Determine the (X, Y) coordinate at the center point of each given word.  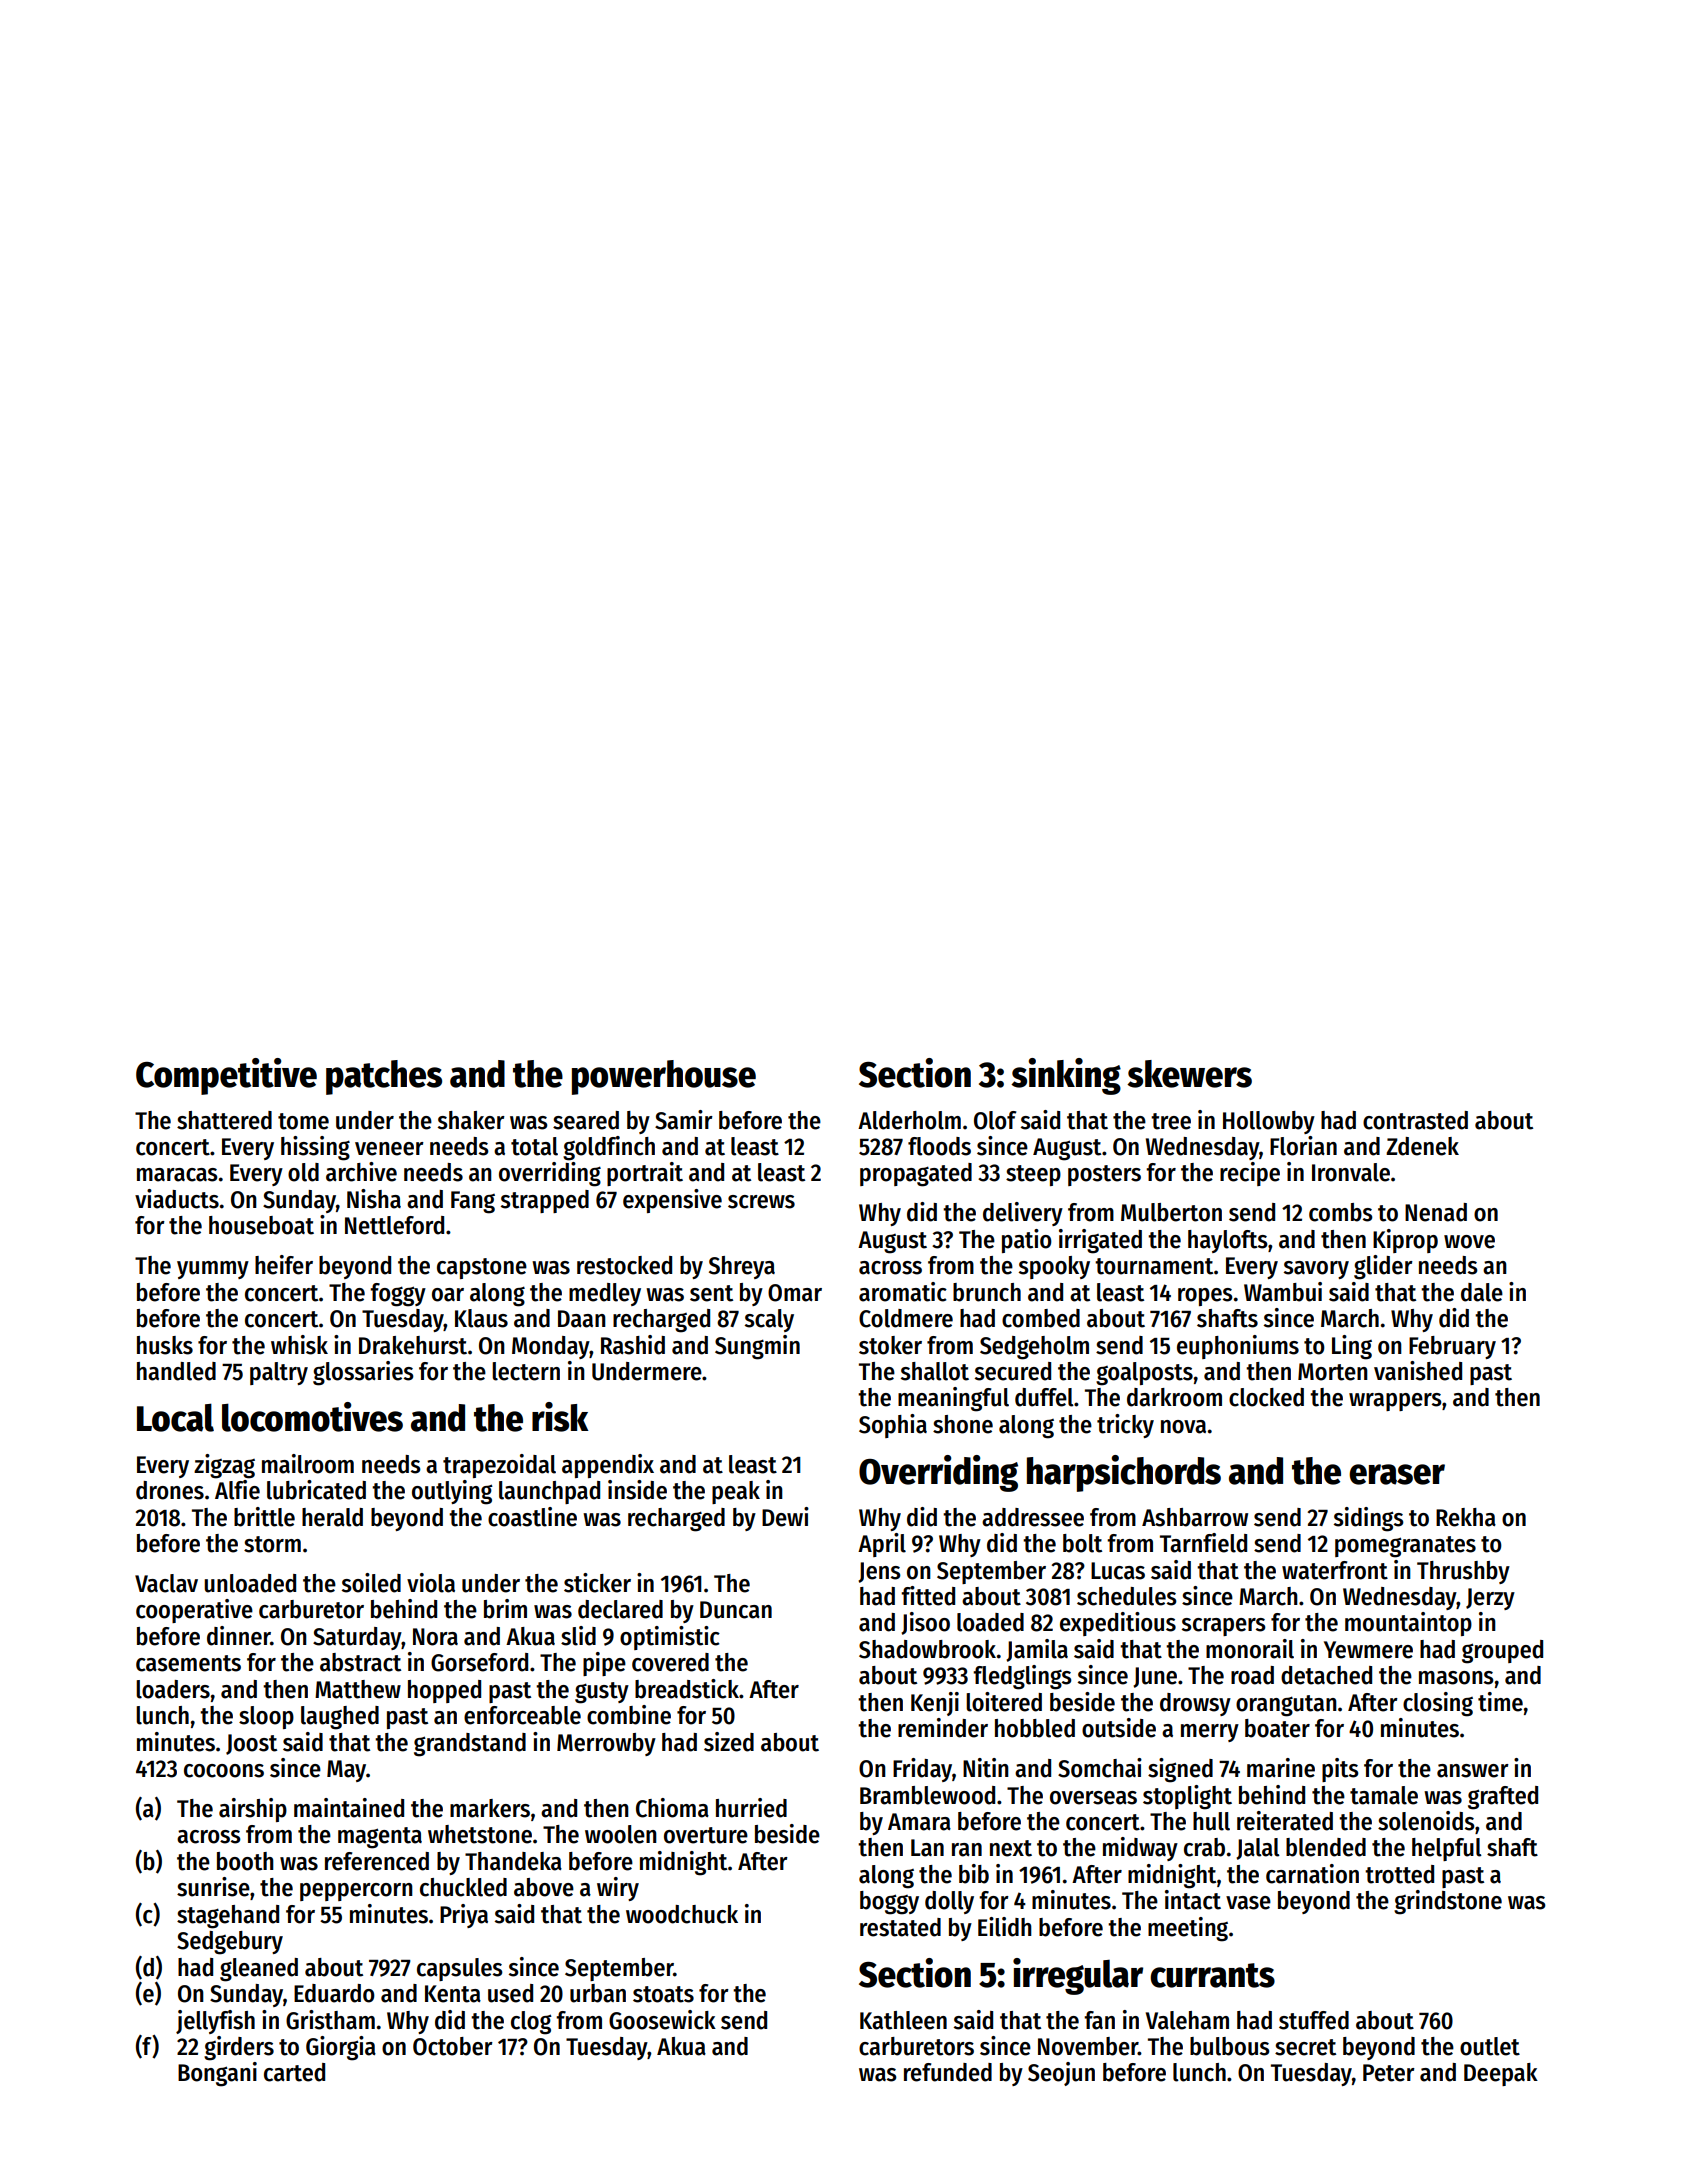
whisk (299, 1345)
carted (294, 2072)
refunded (948, 2072)
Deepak (1501, 2074)
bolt (1082, 1543)
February (1452, 1347)
